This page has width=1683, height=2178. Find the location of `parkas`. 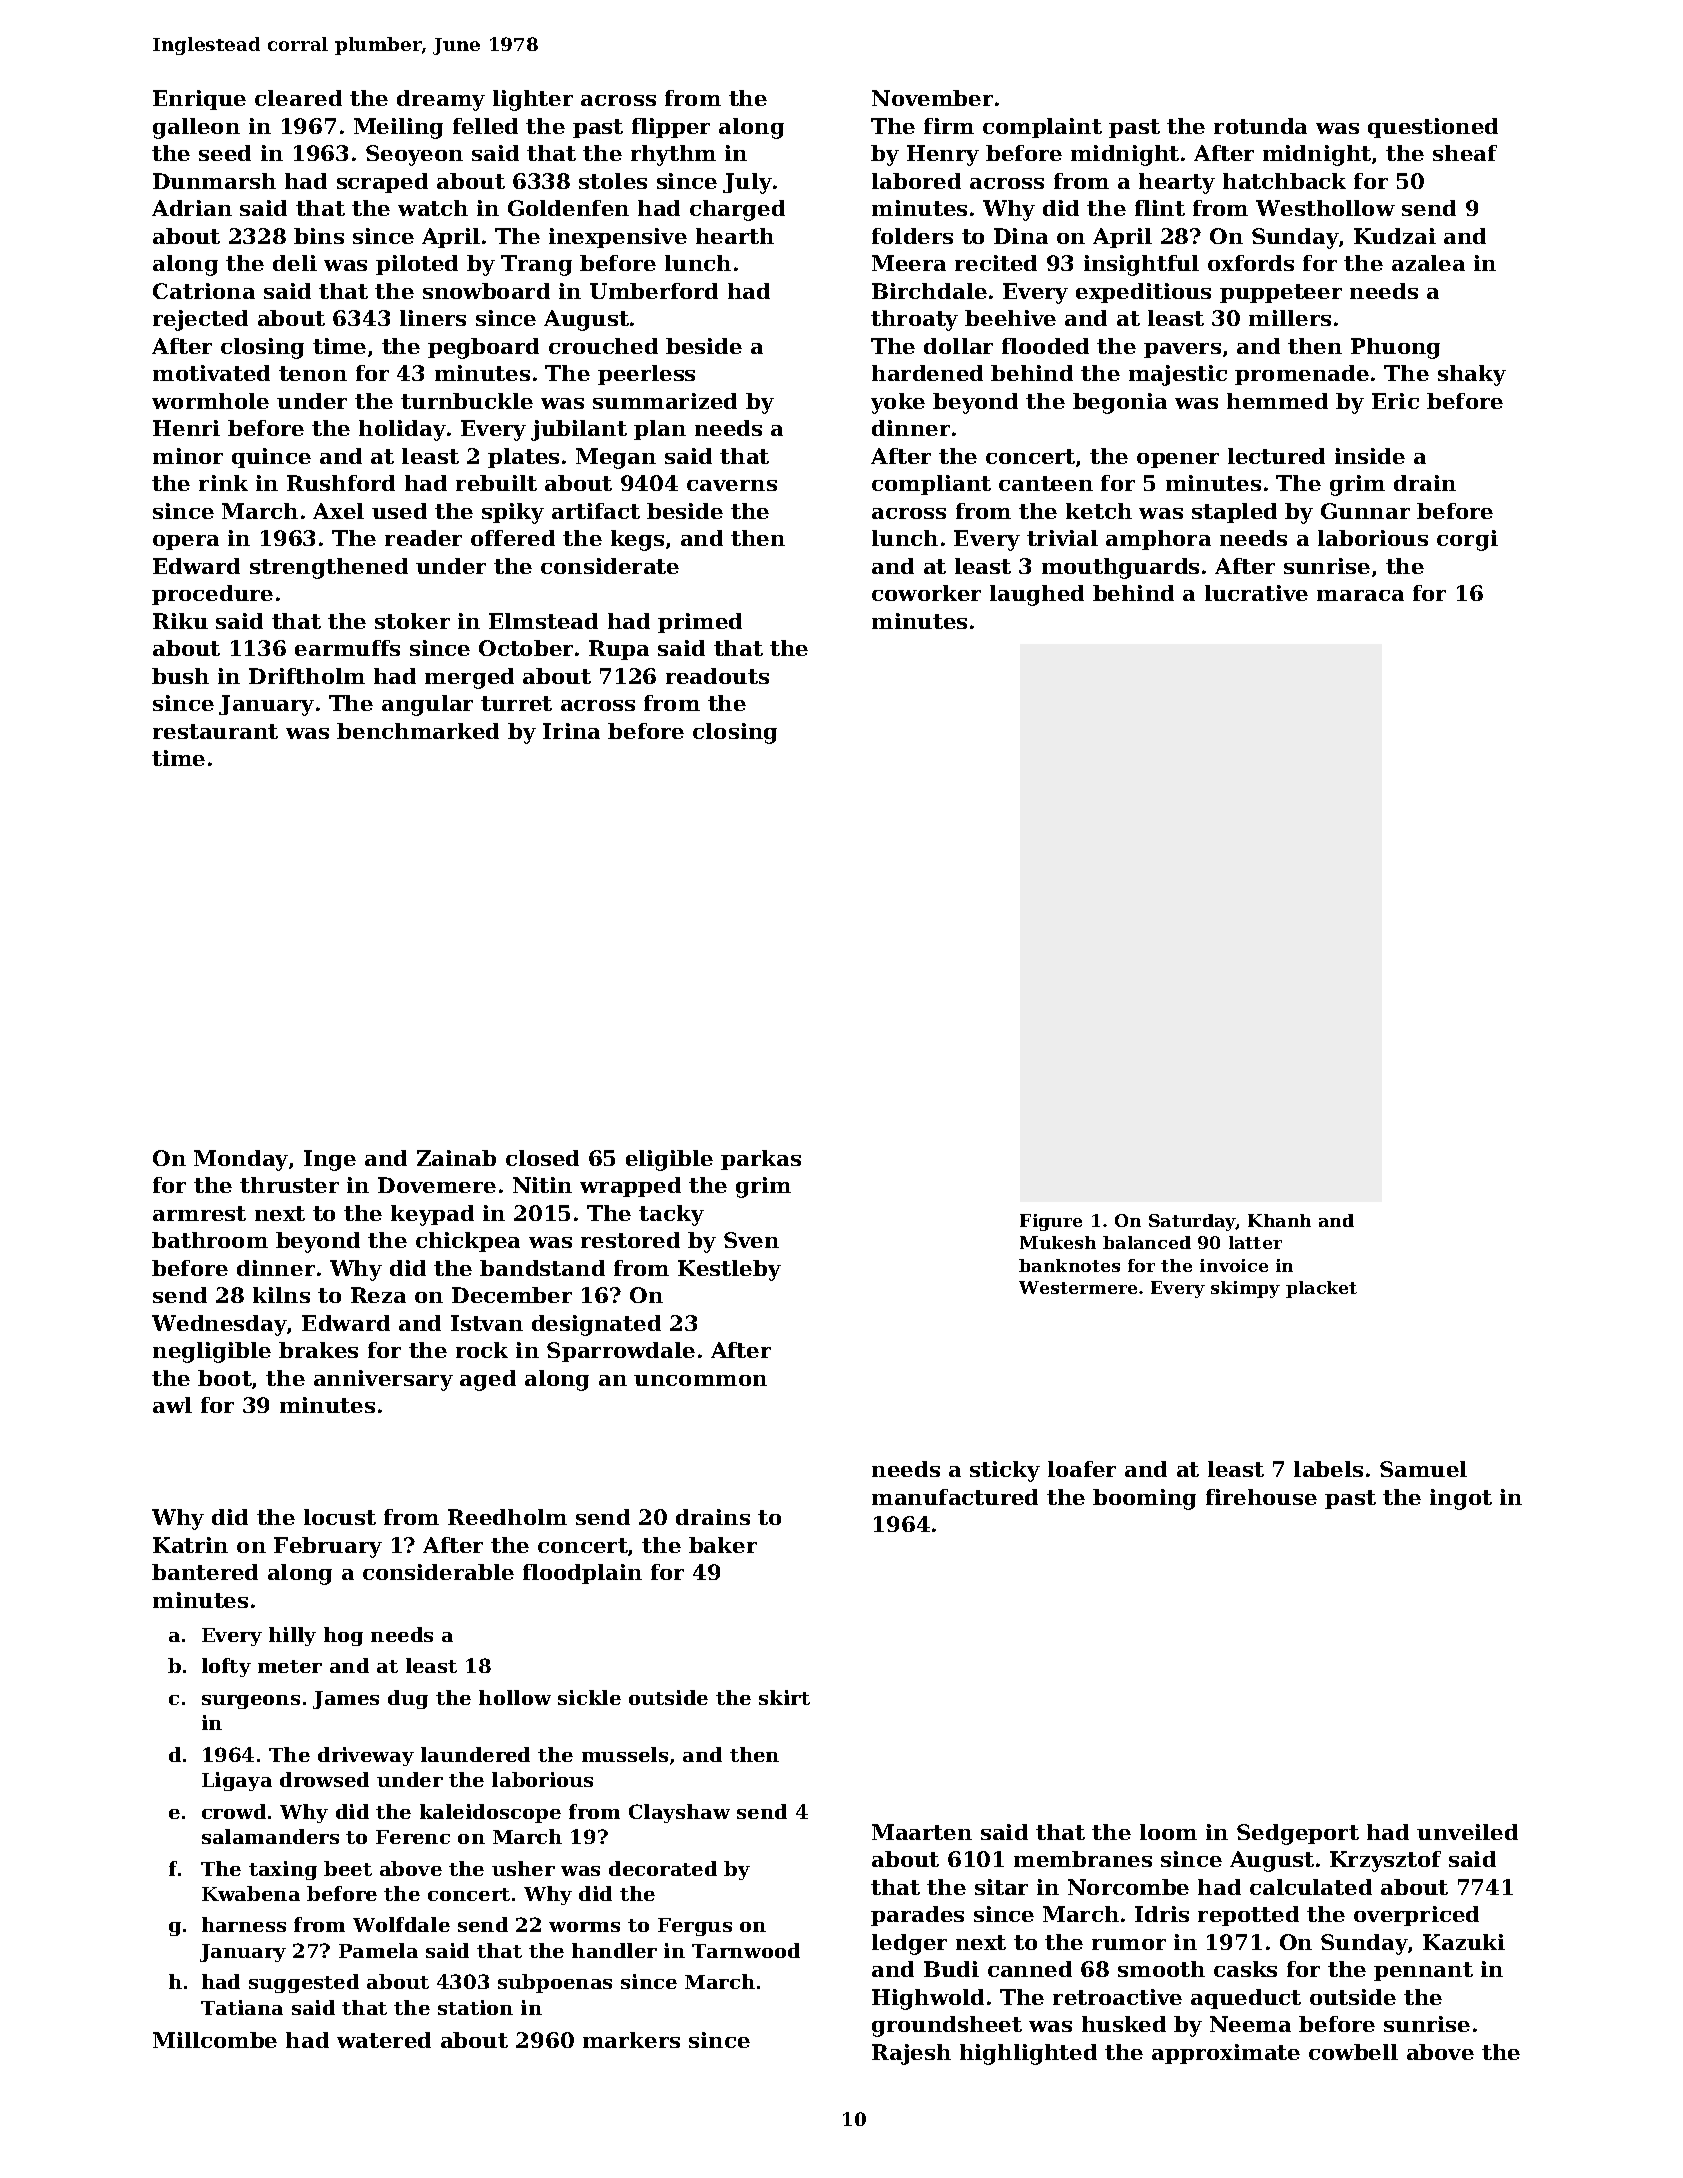

parkas is located at coordinates (761, 1160).
